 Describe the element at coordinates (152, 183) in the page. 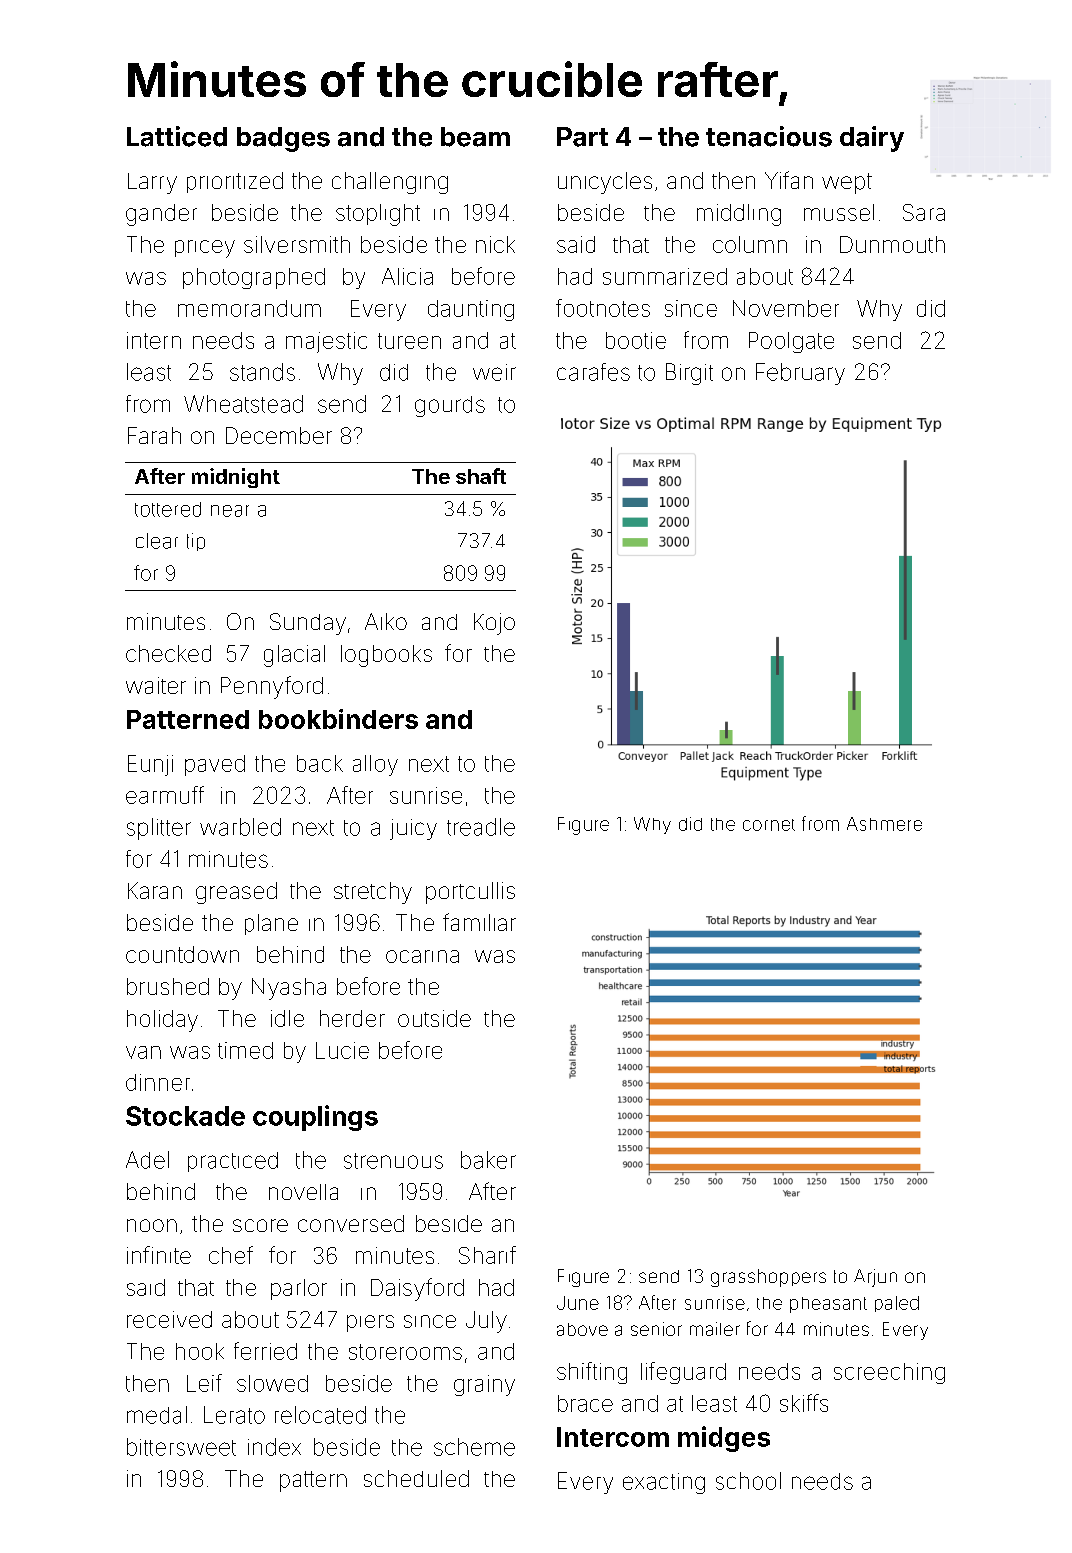

I see `Larry` at that location.
